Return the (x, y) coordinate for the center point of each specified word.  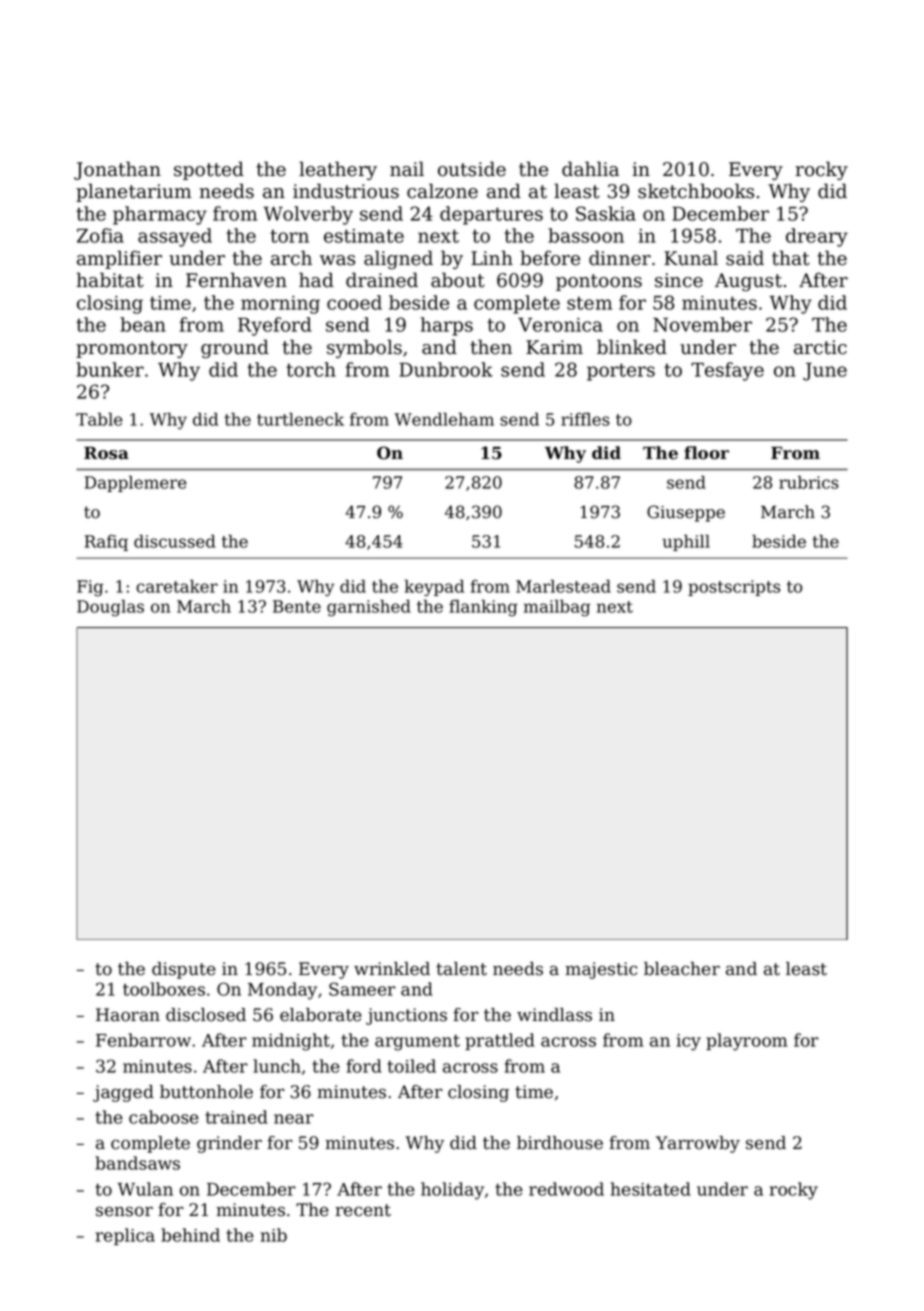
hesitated (651, 1189)
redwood (566, 1189)
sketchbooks (696, 191)
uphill (686, 542)
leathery (338, 170)
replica (125, 1236)
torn (289, 236)
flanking (483, 608)
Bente (297, 606)
